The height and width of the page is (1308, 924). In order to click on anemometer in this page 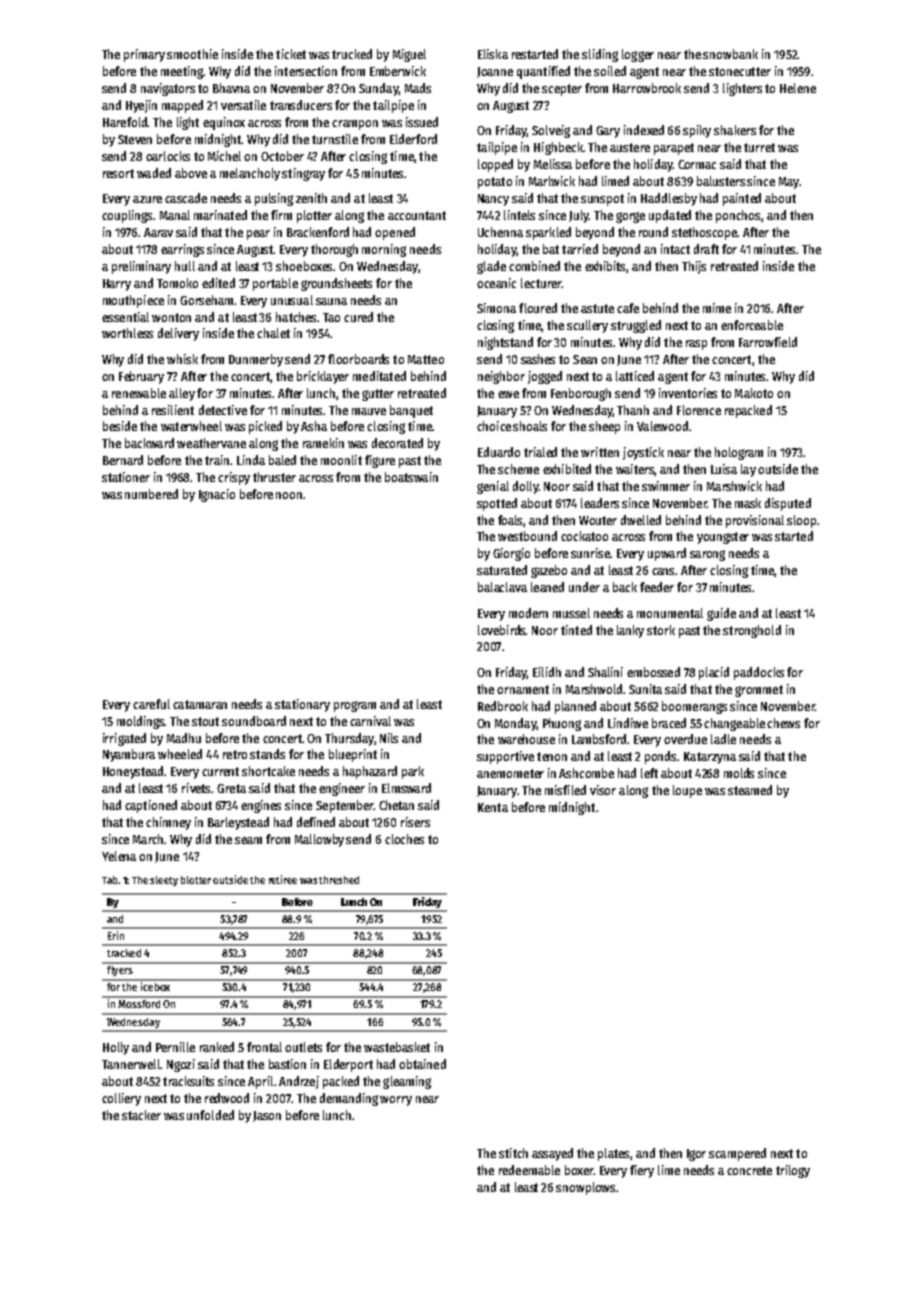, I will do `click(510, 773)`.
